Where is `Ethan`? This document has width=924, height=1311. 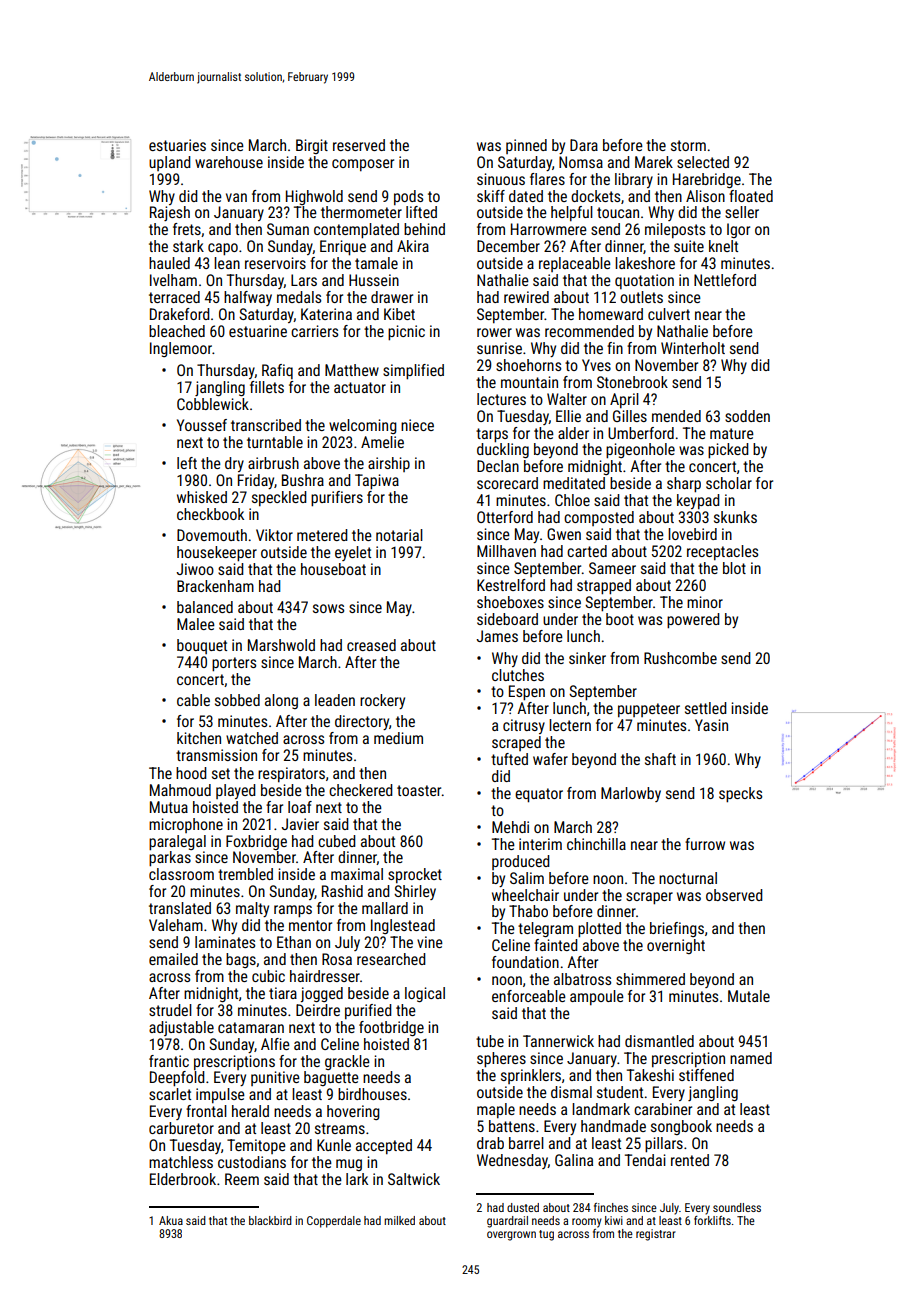
Ethan is located at coordinates (294, 942).
